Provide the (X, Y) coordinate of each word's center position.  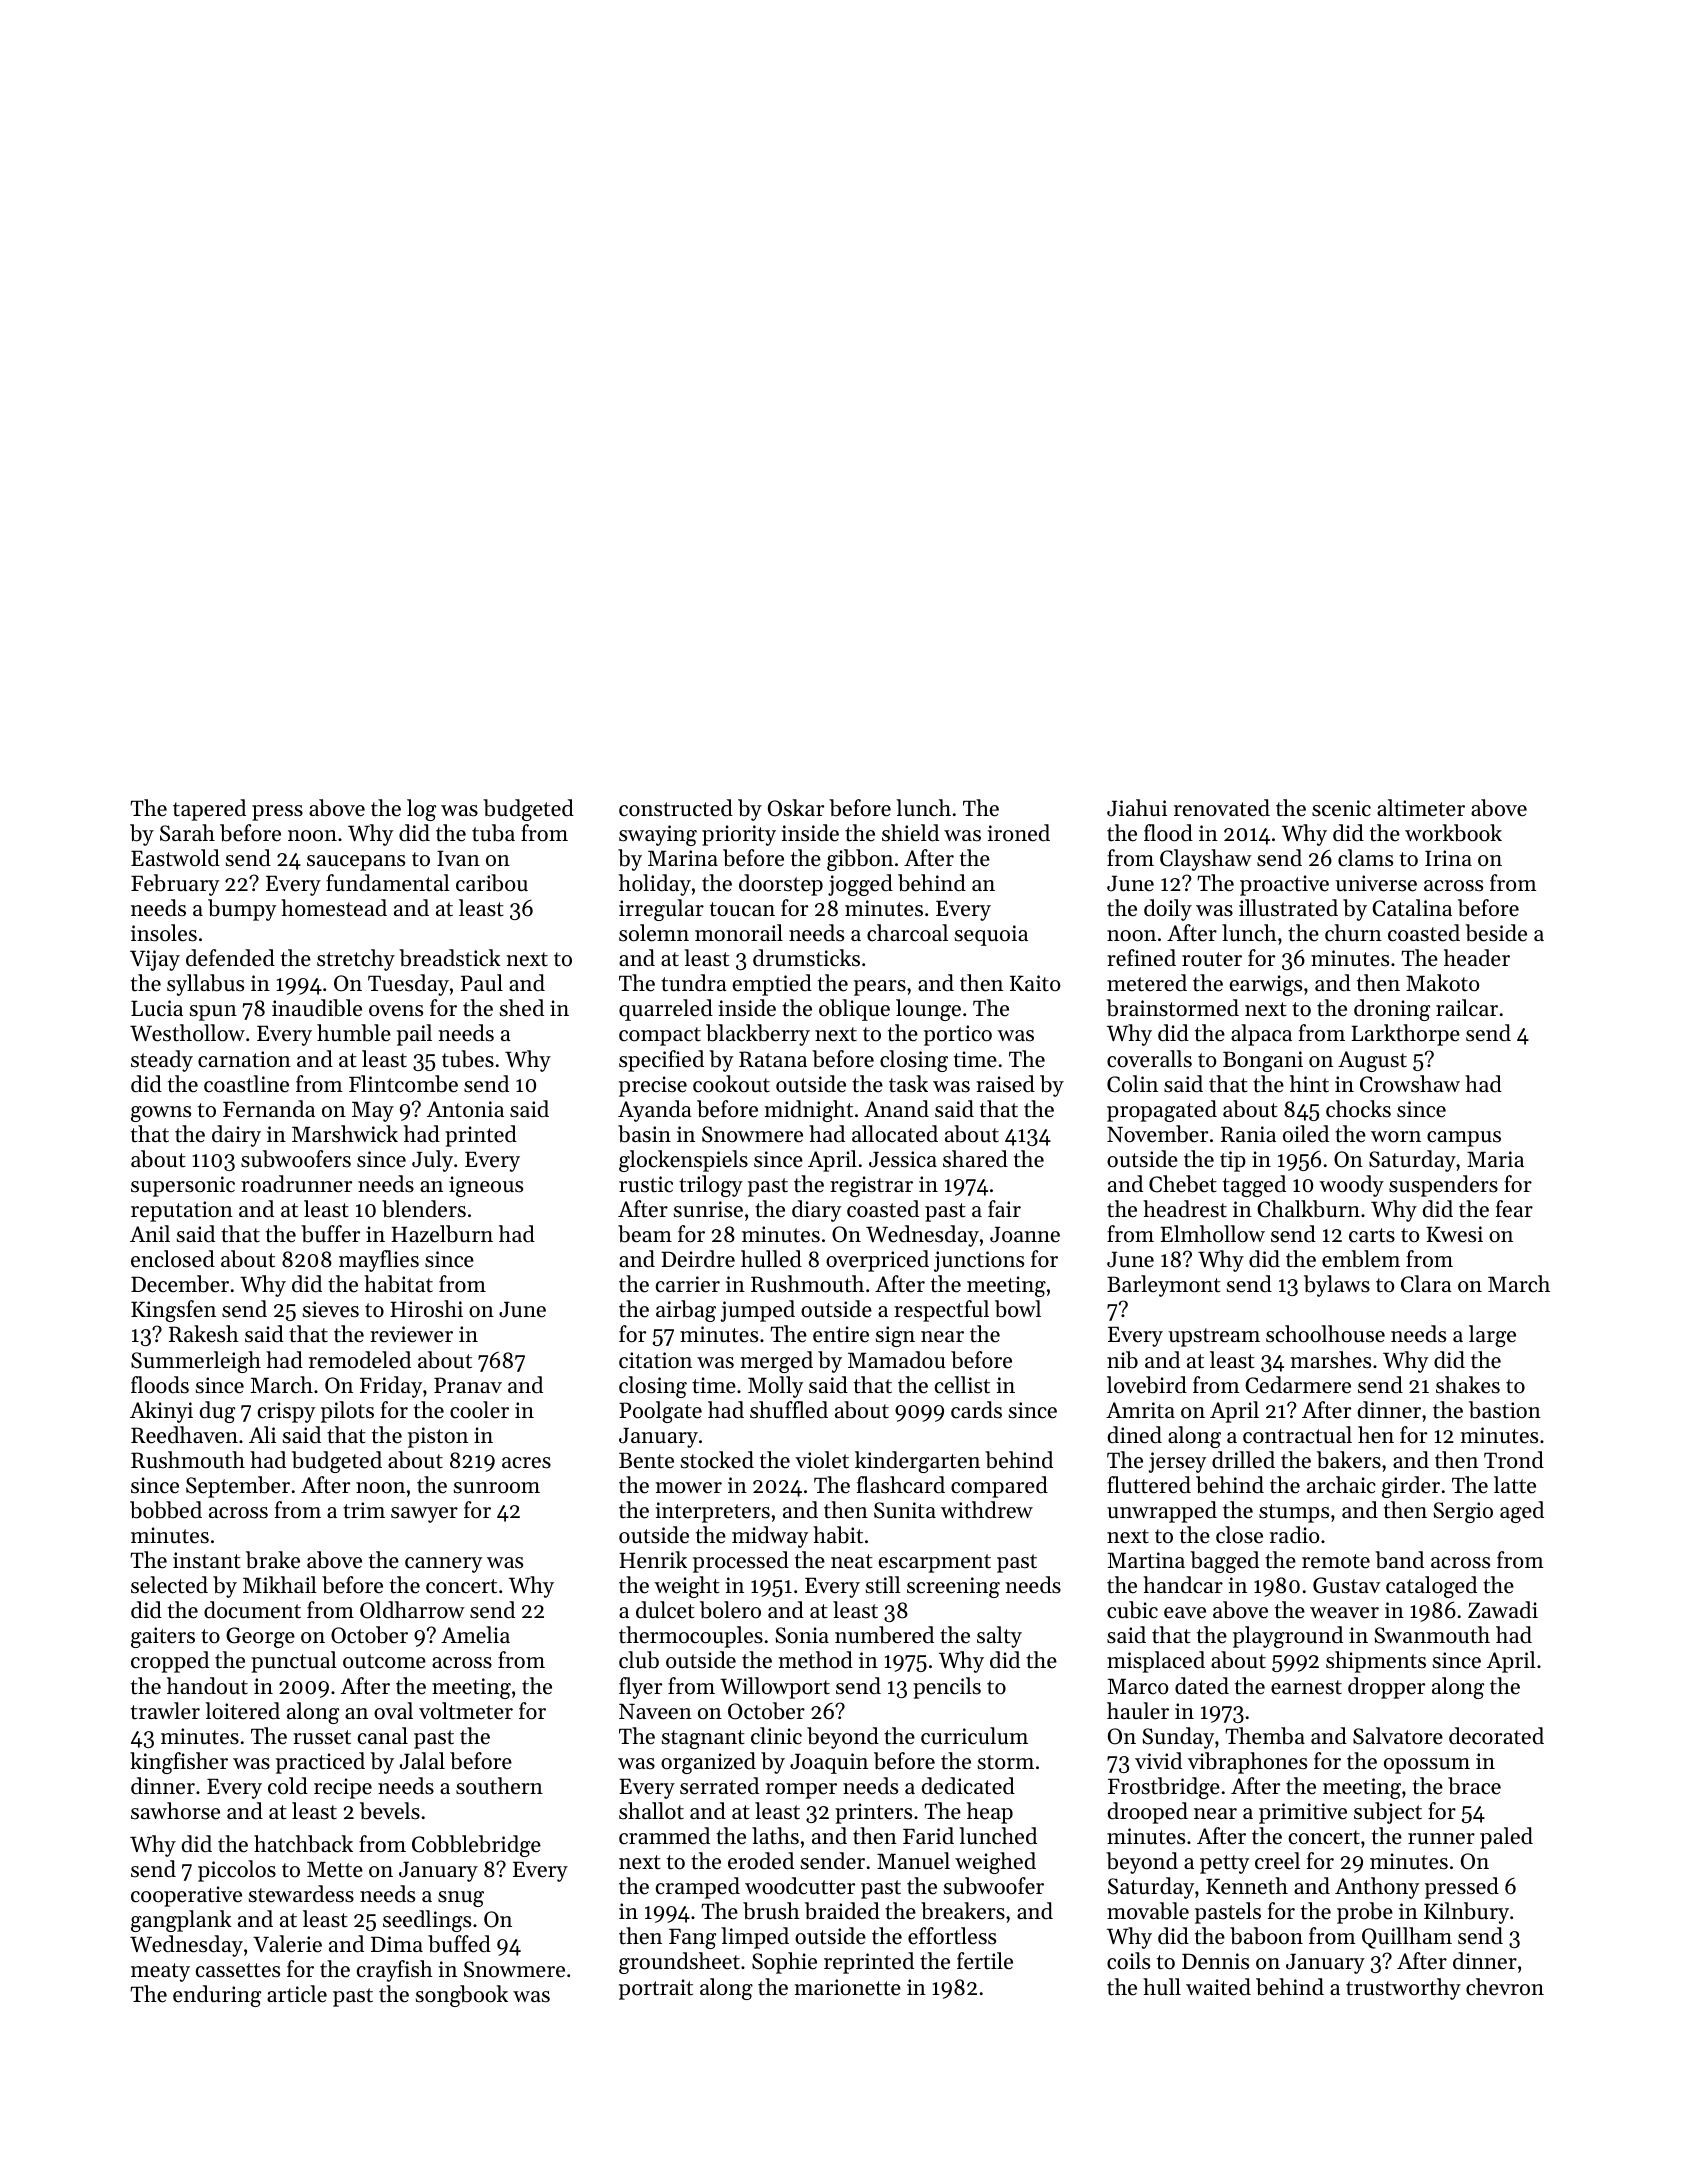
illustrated (1288, 908)
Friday (391, 1387)
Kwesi (1454, 1234)
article (297, 1994)
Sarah (187, 833)
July (432, 1161)
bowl (1018, 1309)
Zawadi (1503, 1610)
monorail (739, 933)
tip (1233, 1161)
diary (816, 1211)
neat (852, 1561)
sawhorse (175, 1811)
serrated (719, 1786)
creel (1277, 1861)
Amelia (475, 1635)
